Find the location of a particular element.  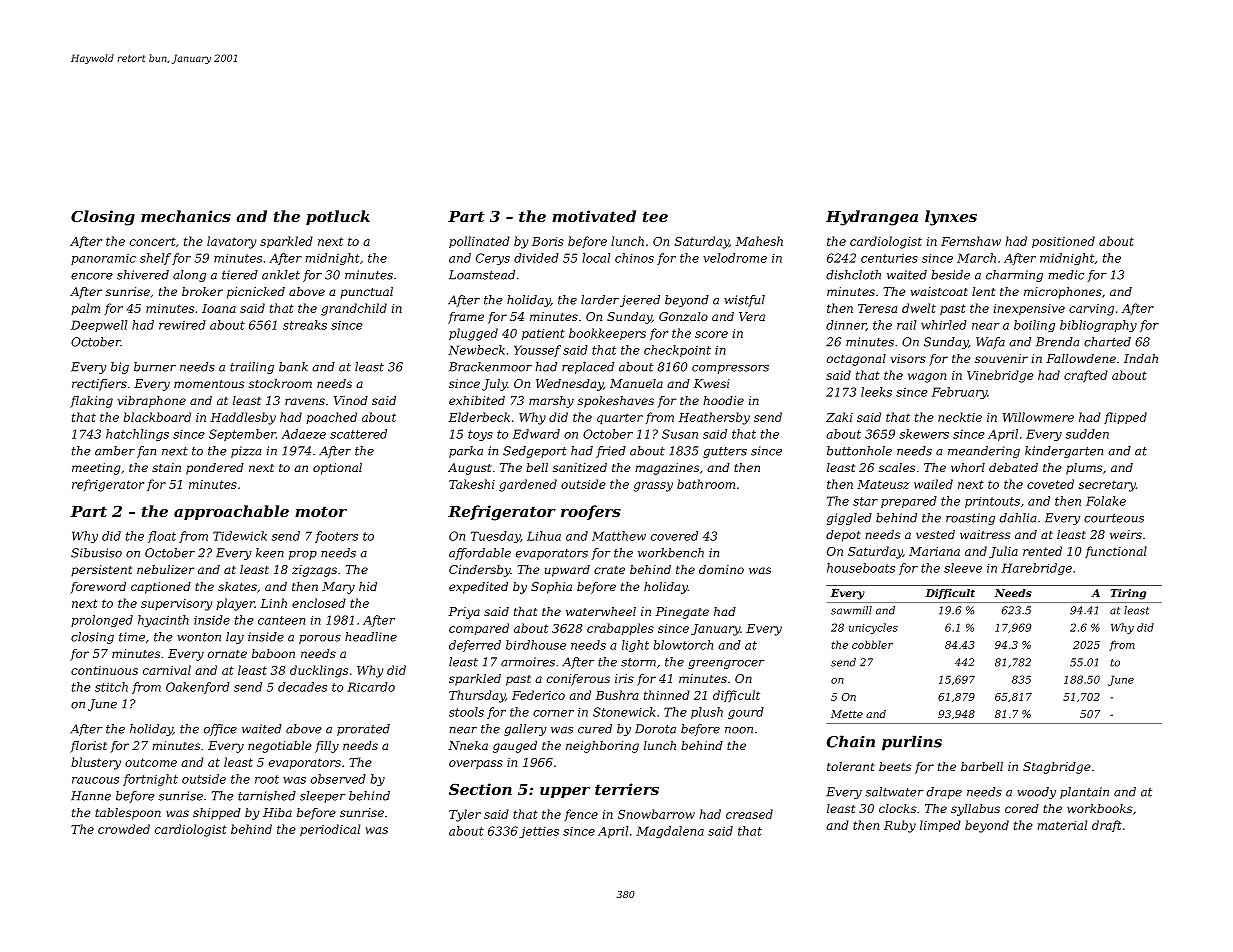

Section is located at coordinates (480, 789).
